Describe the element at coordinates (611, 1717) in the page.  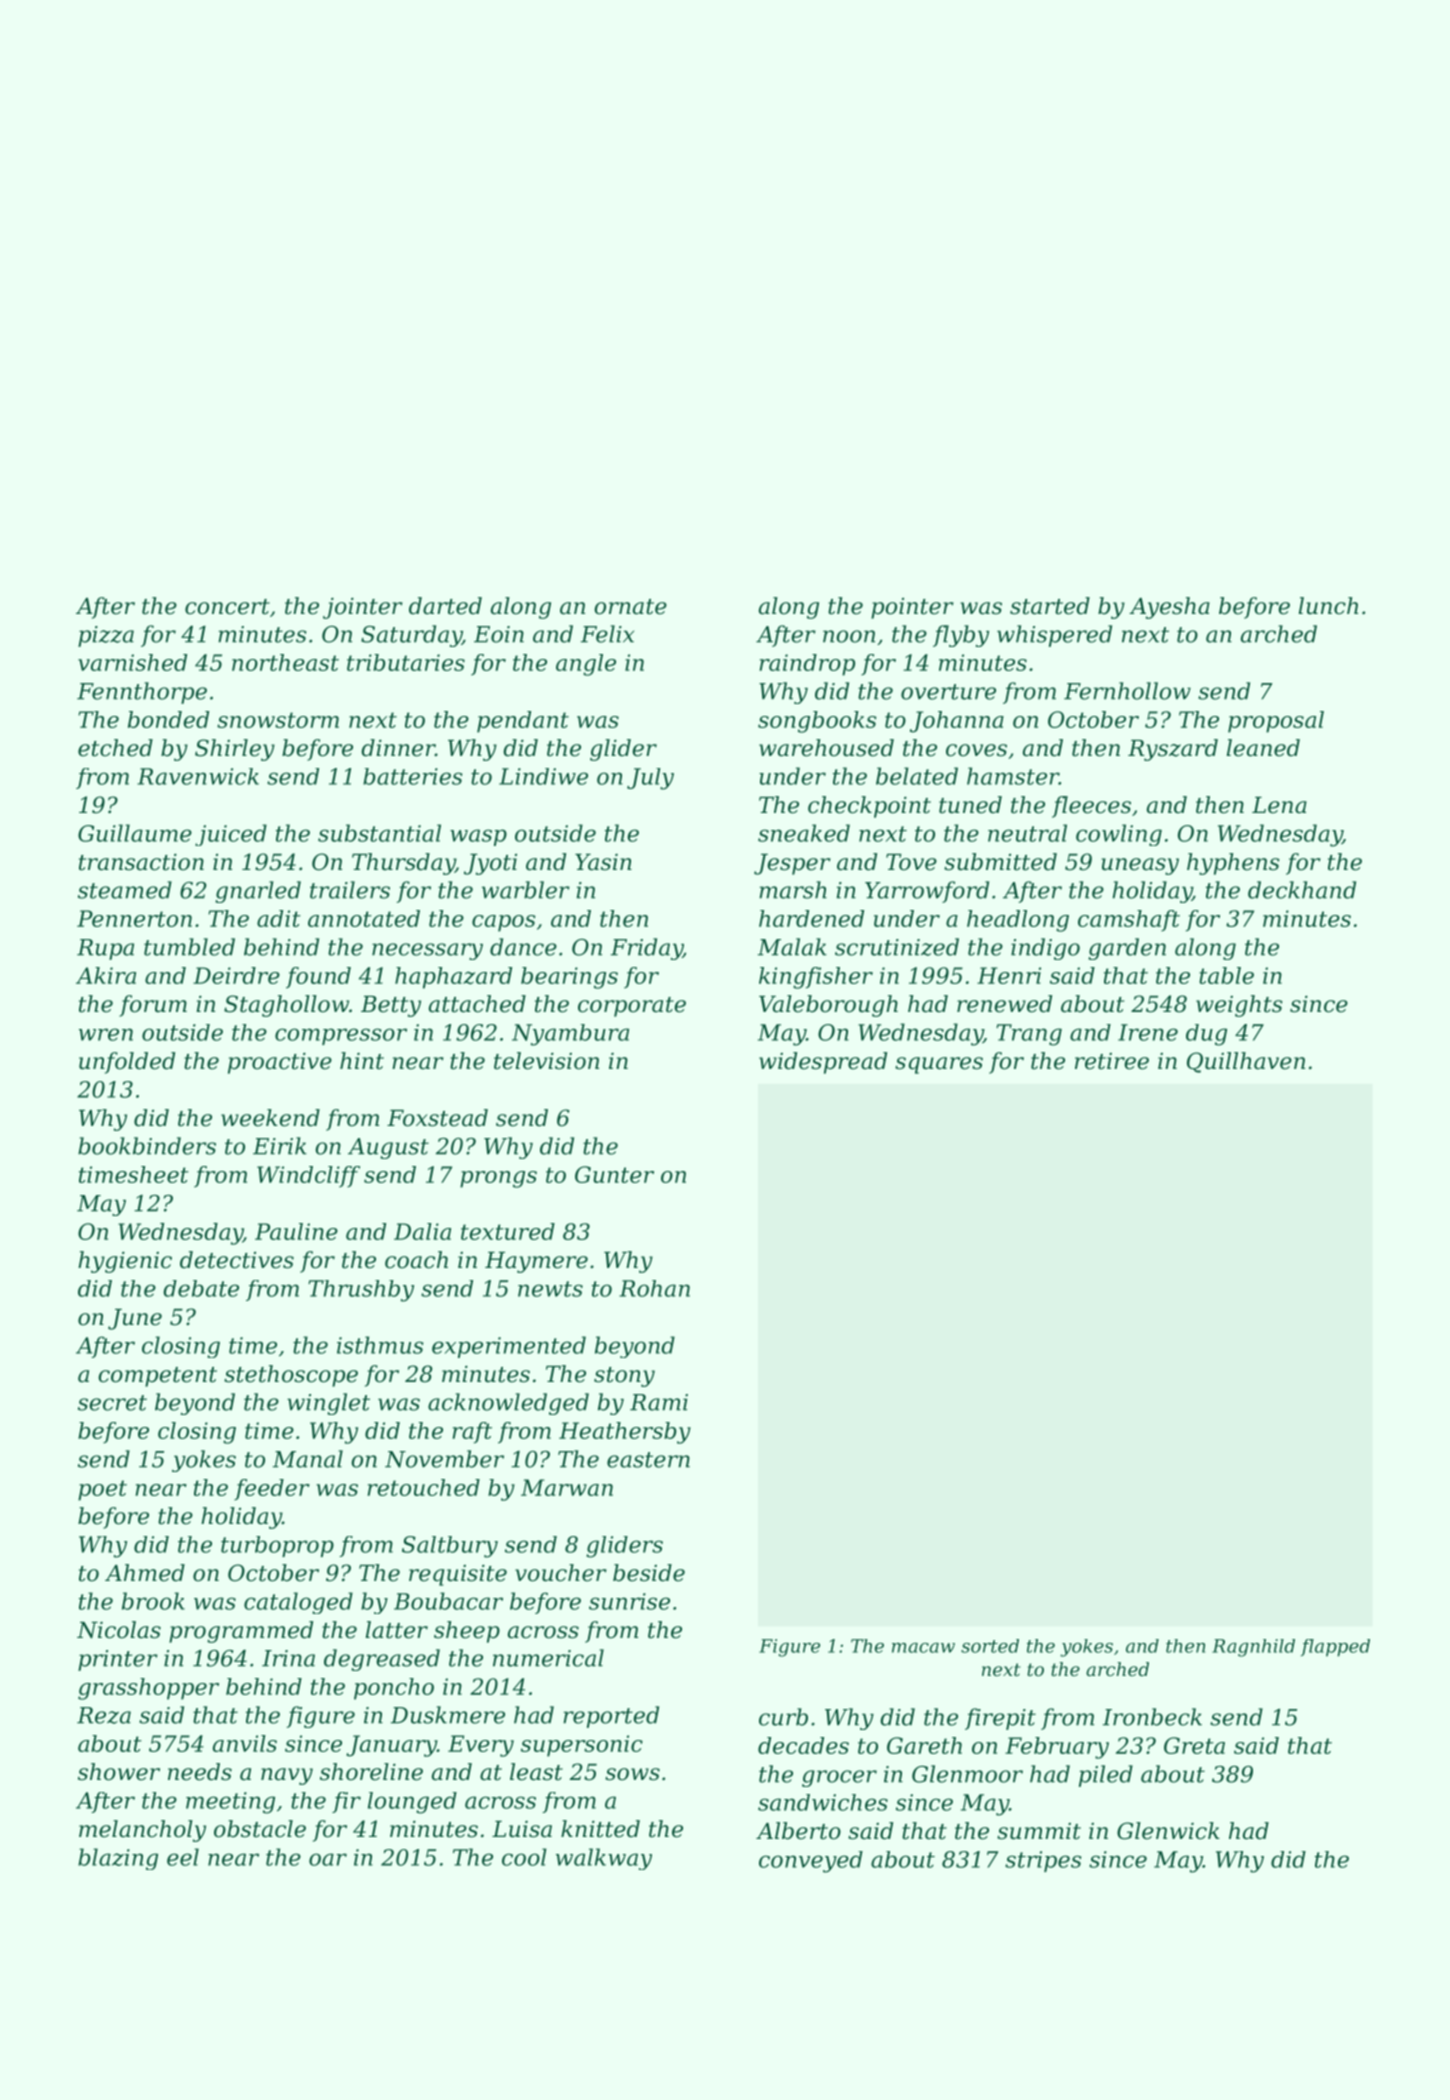
I see `reported` at that location.
